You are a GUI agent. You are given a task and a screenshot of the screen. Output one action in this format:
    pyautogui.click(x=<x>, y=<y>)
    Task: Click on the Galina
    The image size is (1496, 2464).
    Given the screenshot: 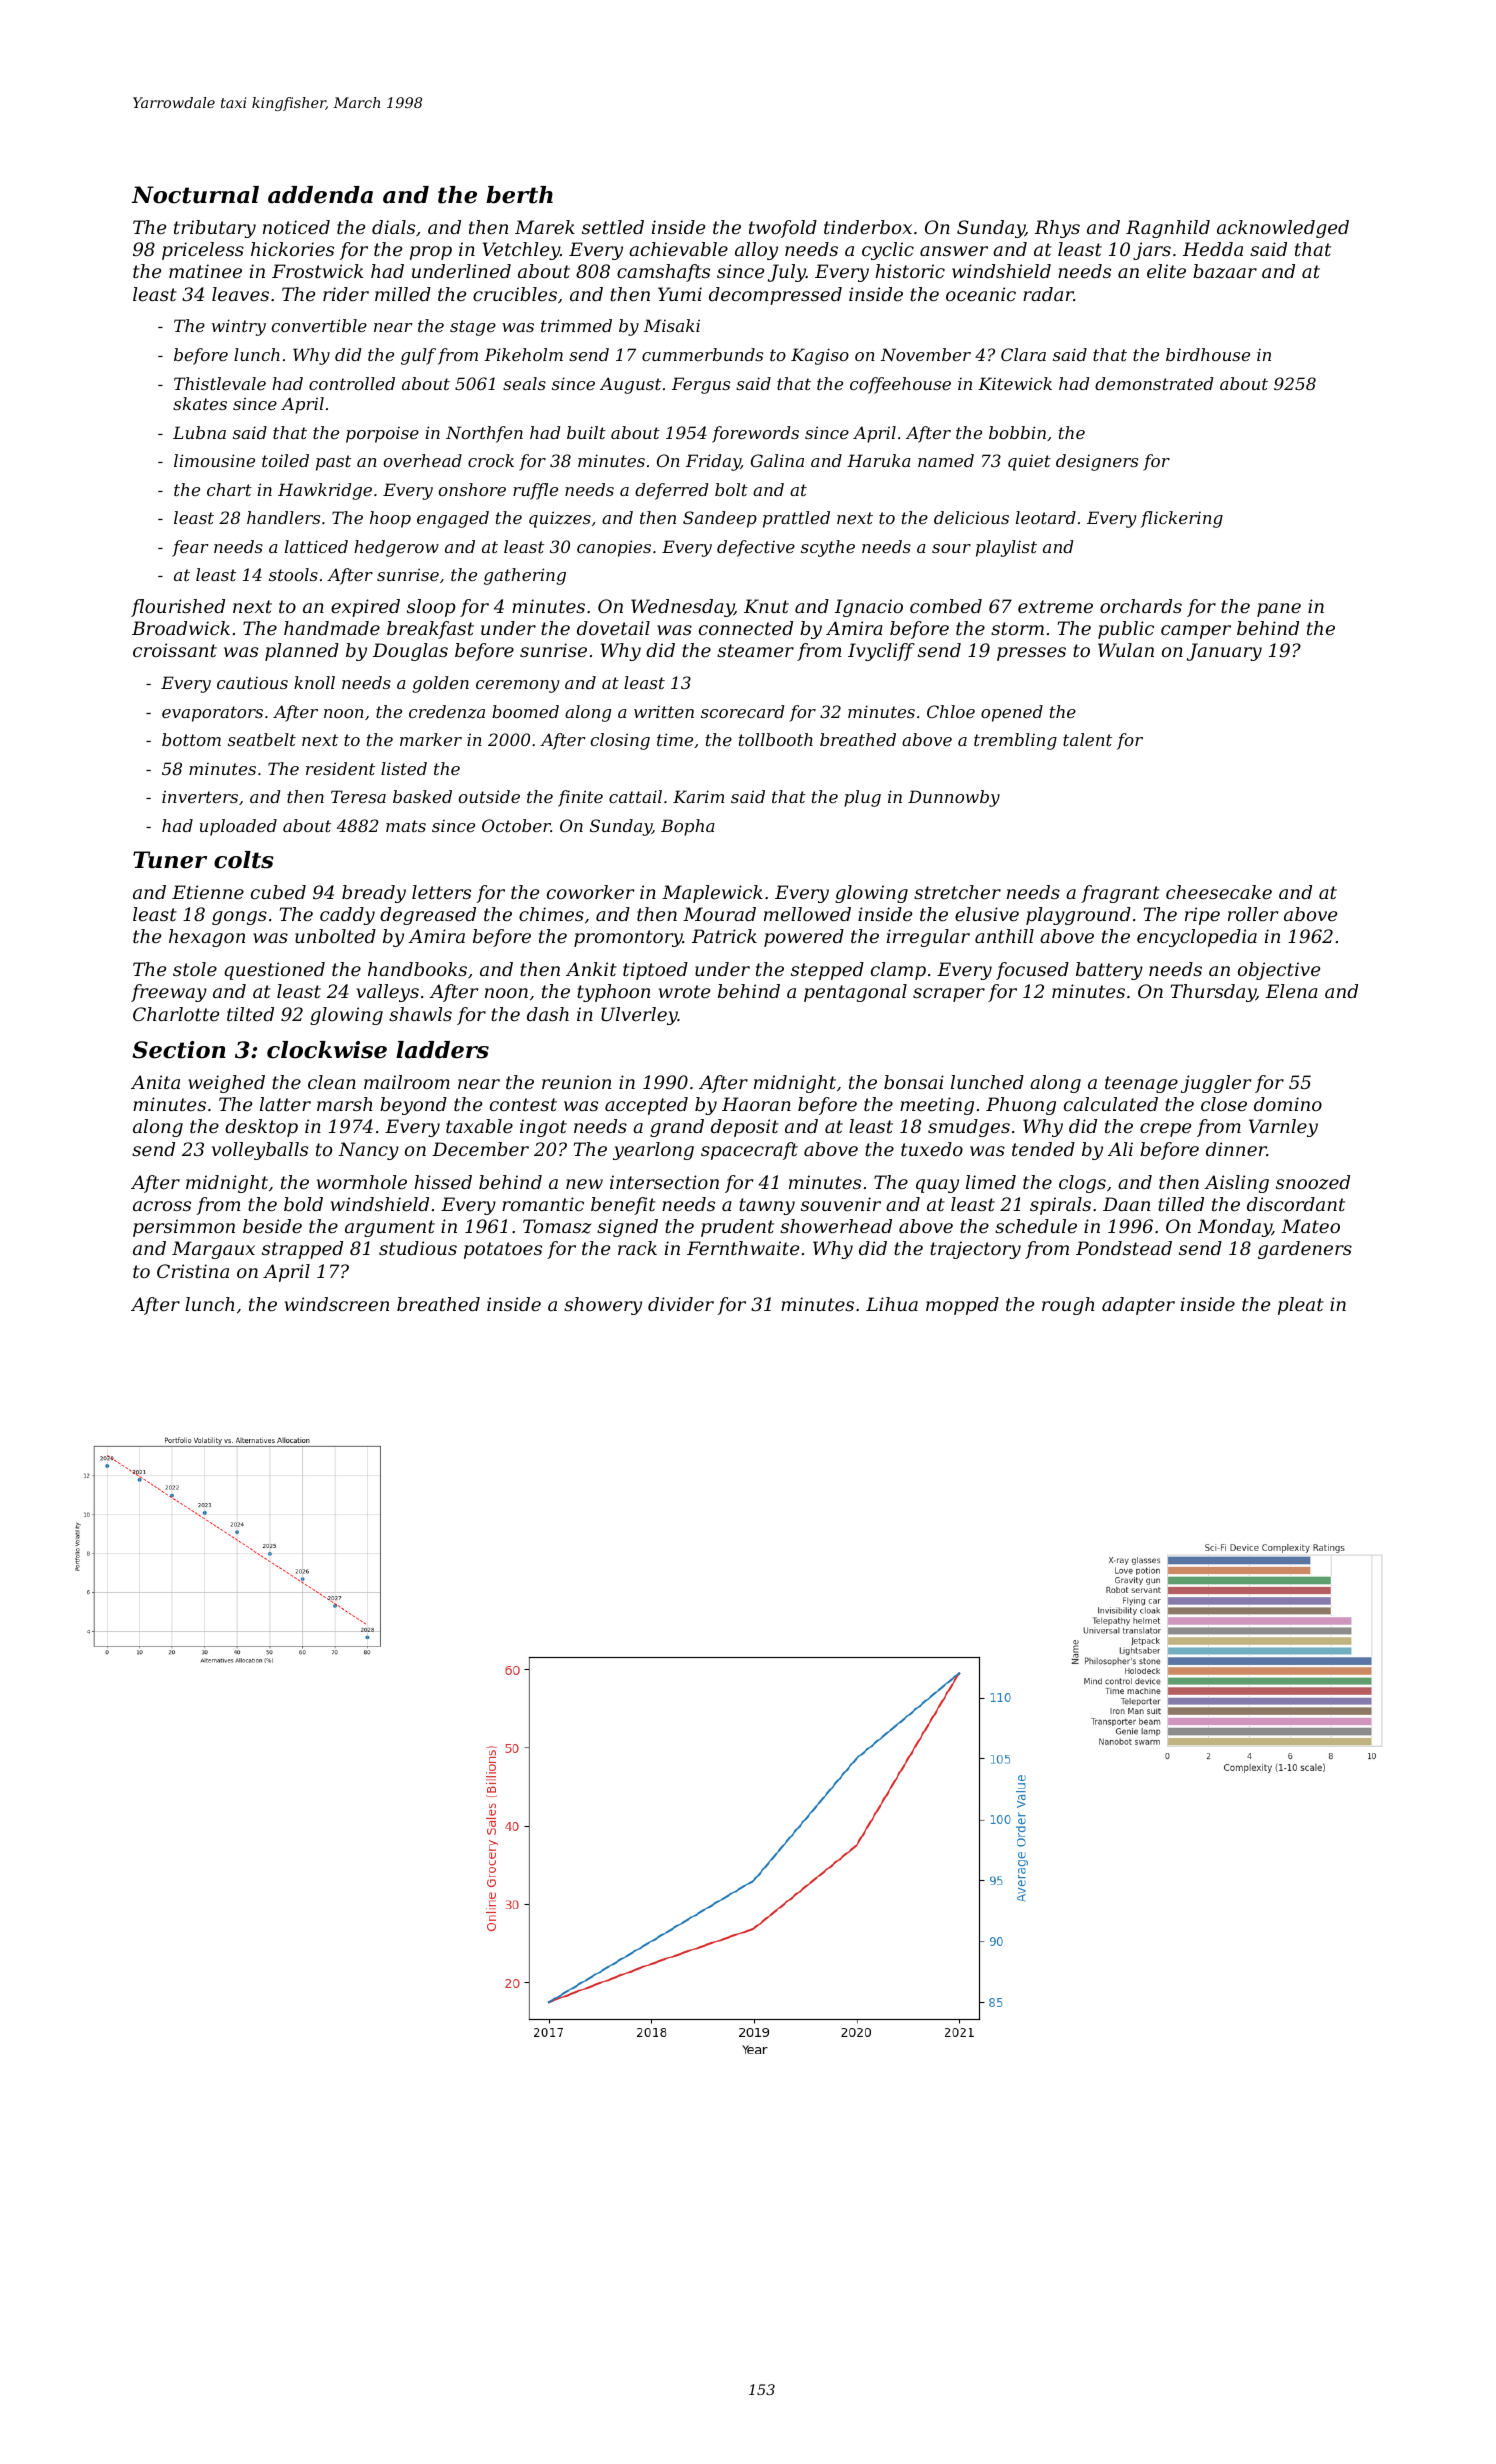 What is the action you would take?
    pyautogui.click(x=777, y=460)
